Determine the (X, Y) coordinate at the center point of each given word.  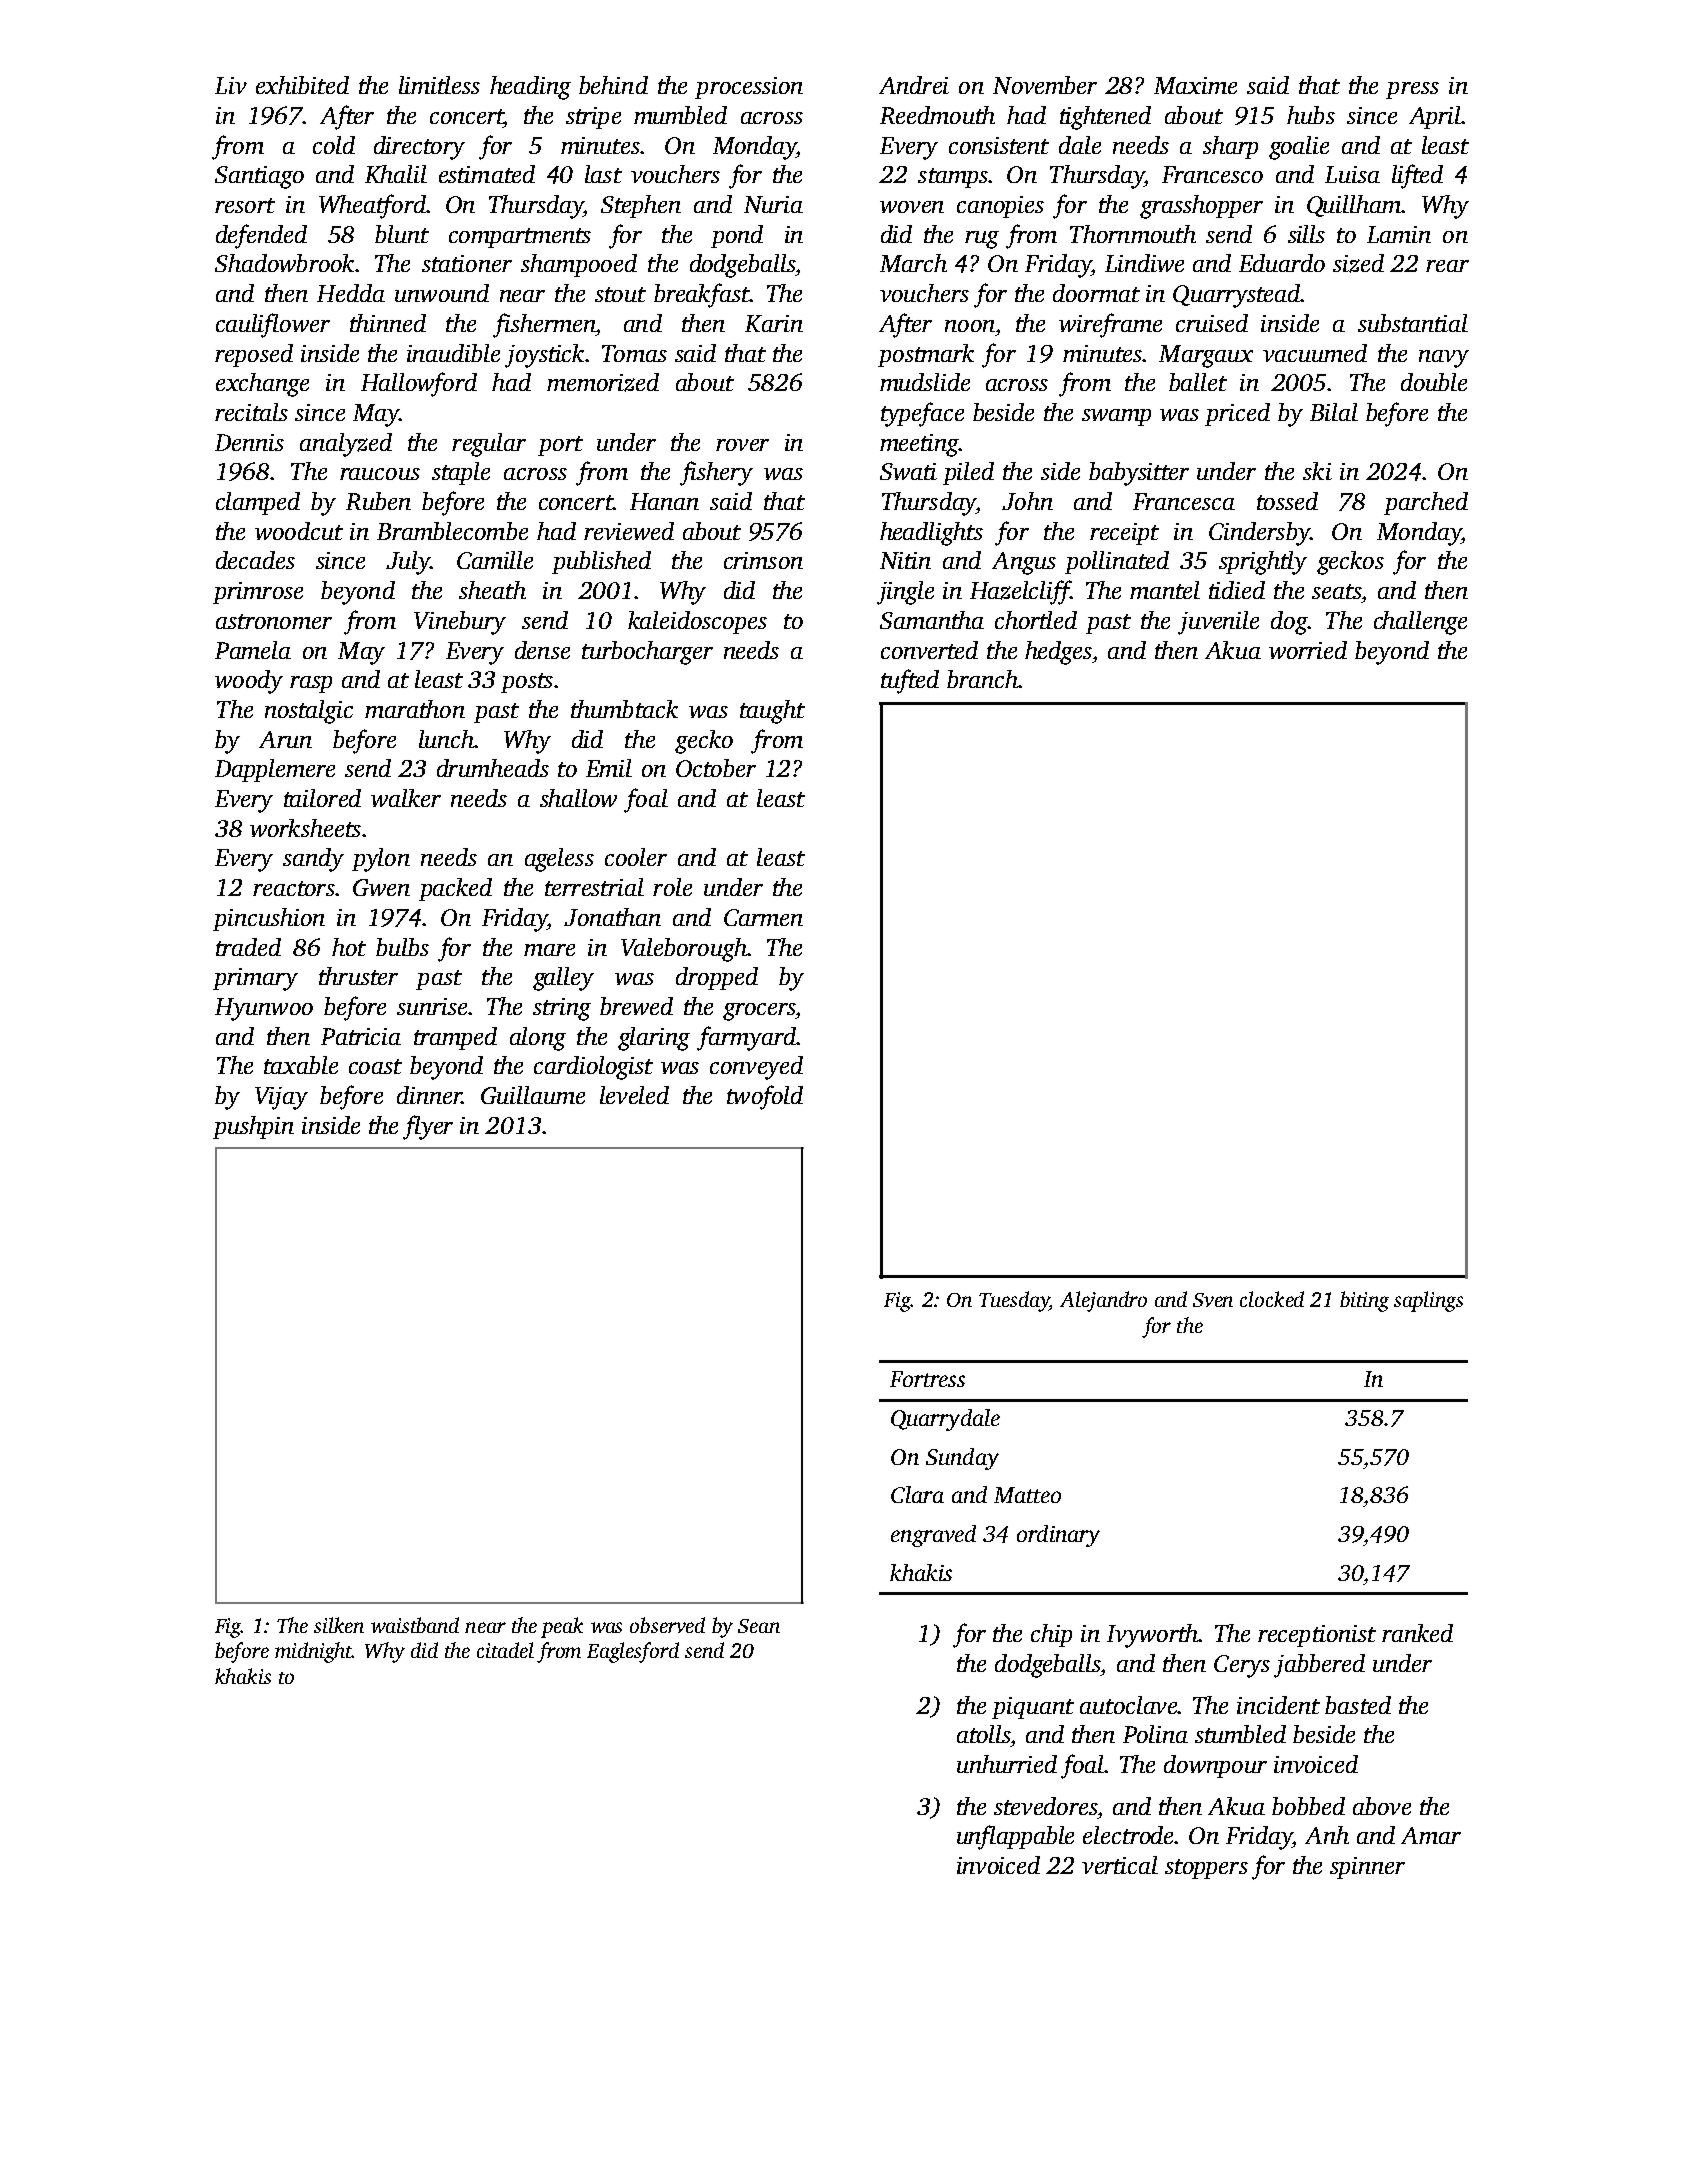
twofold (765, 1097)
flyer (428, 1127)
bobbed (1308, 1806)
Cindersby (1259, 534)
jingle (905, 593)
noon (970, 326)
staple (461, 473)
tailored (322, 798)
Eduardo (1282, 263)
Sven (1213, 1300)
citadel (505, 1650)
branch (982, 679)
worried (1308, 650)
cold (334, 145)
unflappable (1015, 1837)
